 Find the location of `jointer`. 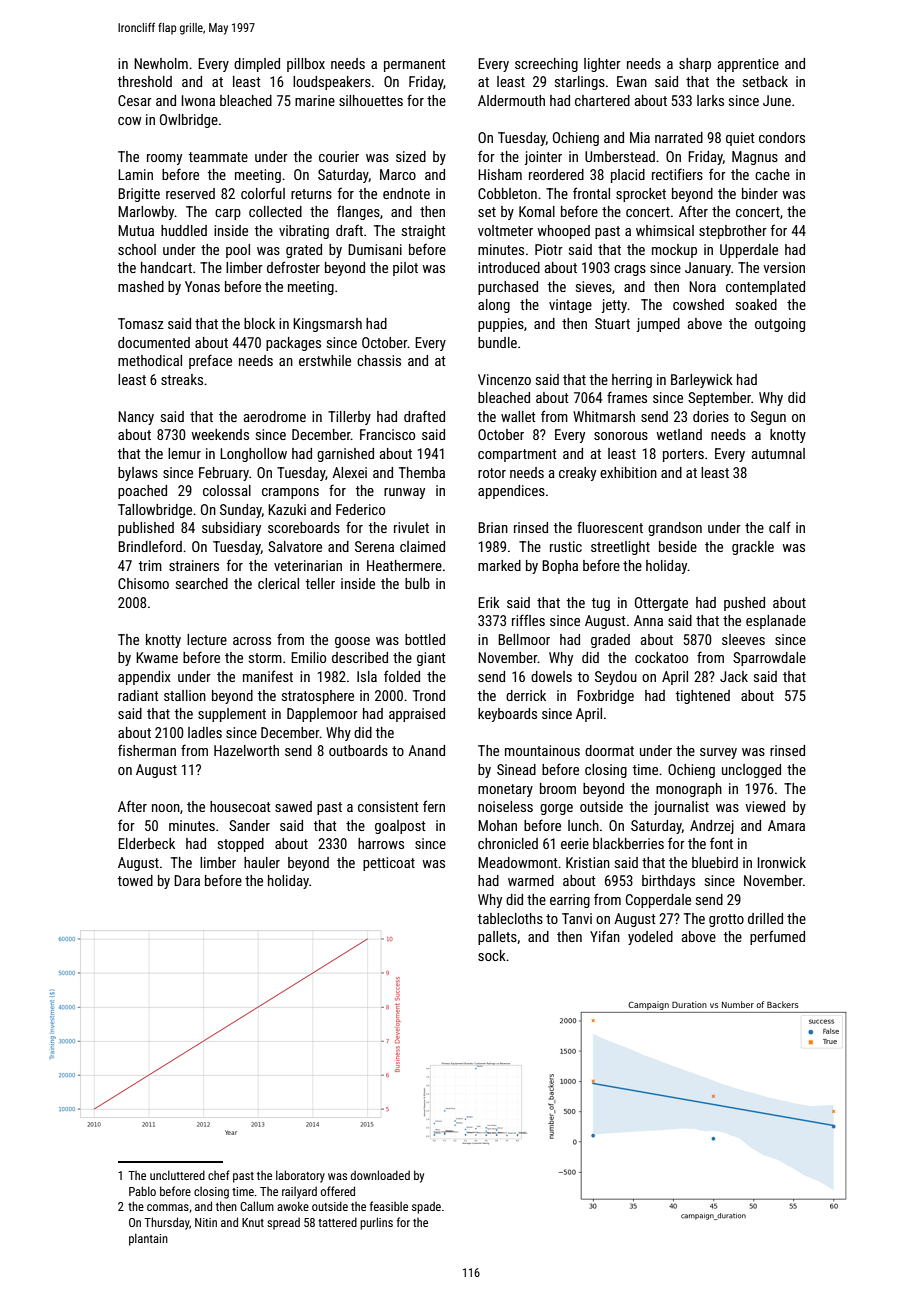

jointer is located at coordinates (543, 158).
